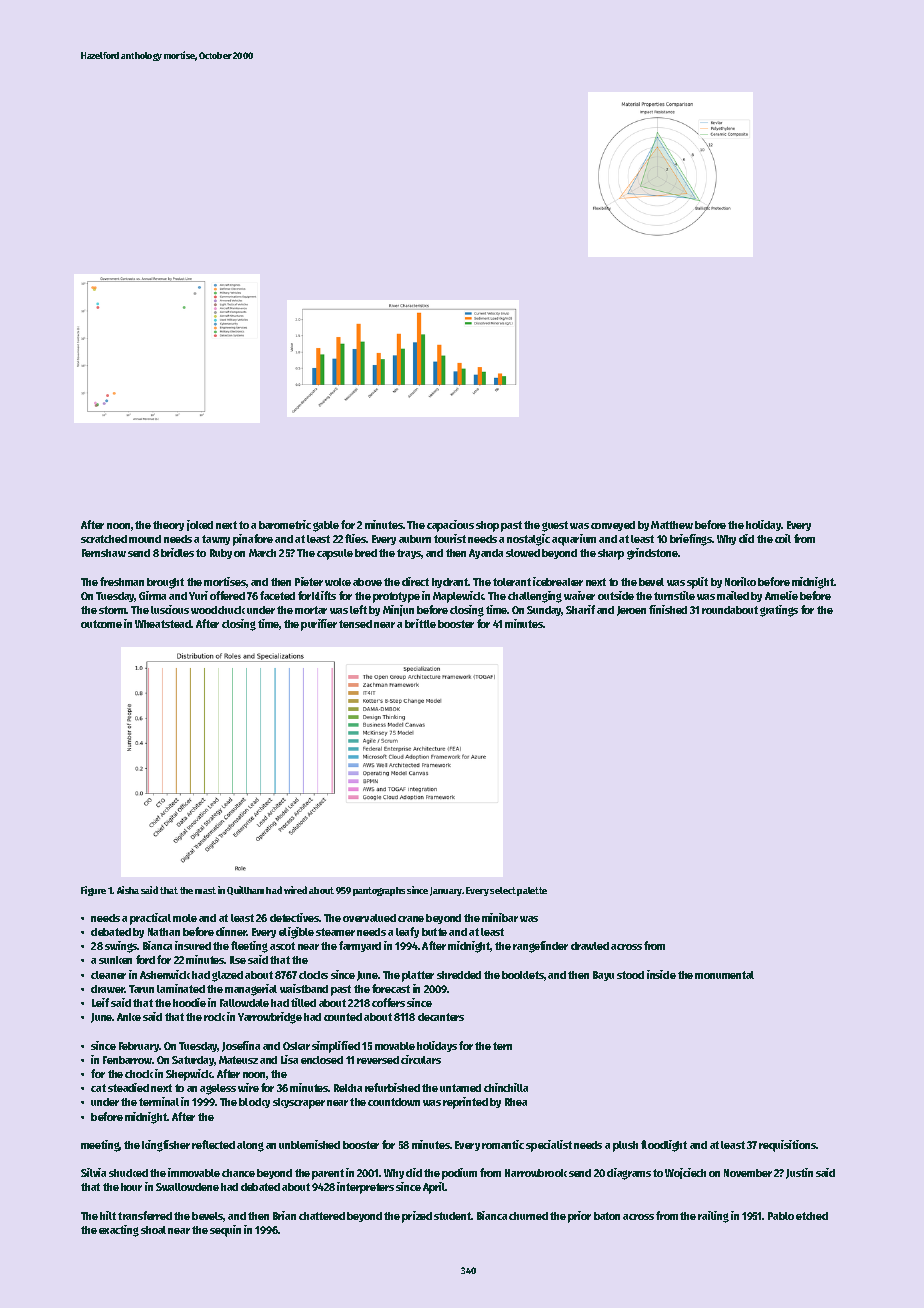 This page has height=1308, width=924. I want to click on outcome, so click(101, 624).
